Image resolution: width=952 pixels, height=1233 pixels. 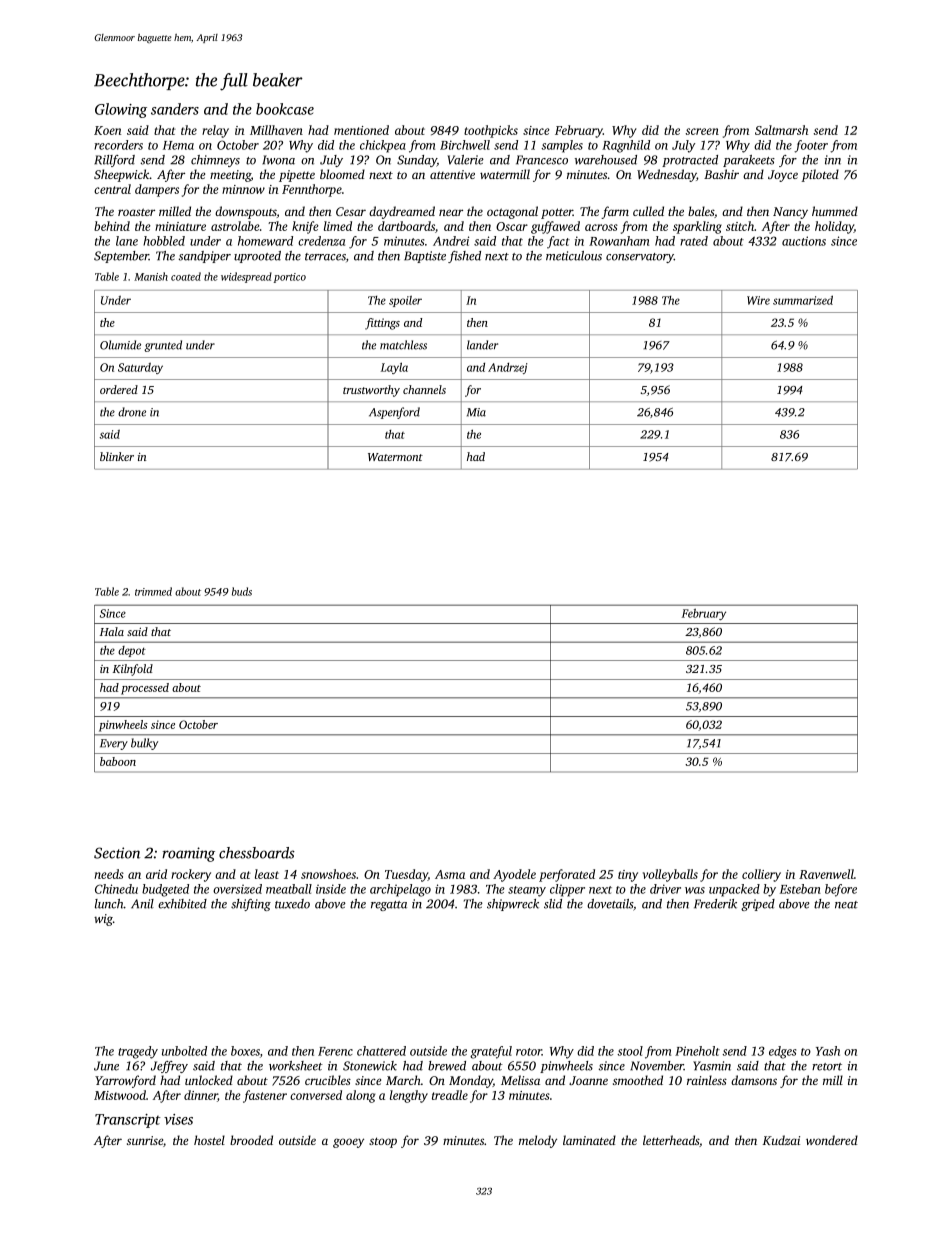 I want to click on sunrise, so click(x=145, y=1140).
